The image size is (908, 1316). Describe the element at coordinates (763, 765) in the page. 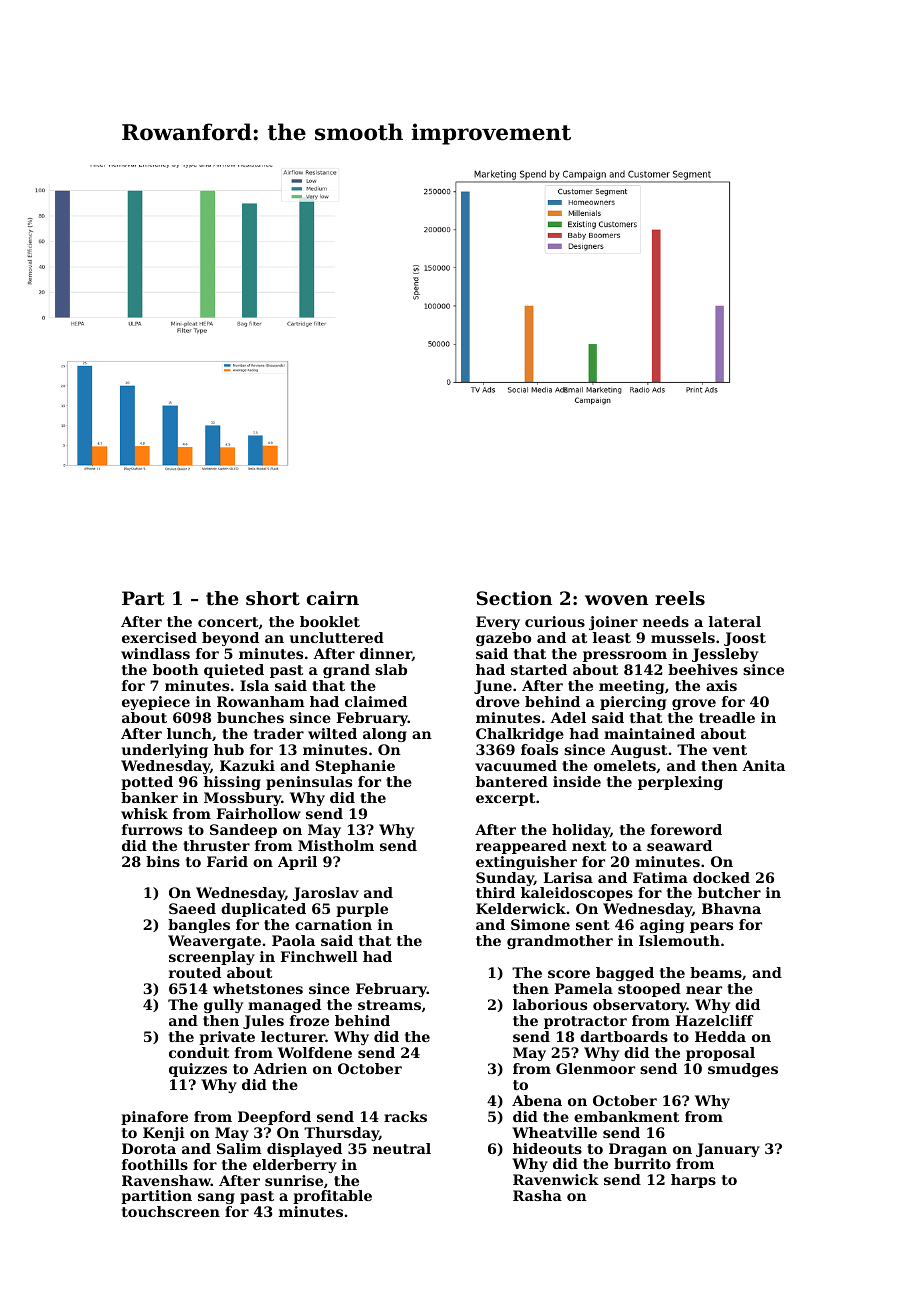

I see `Anita` at that location.
